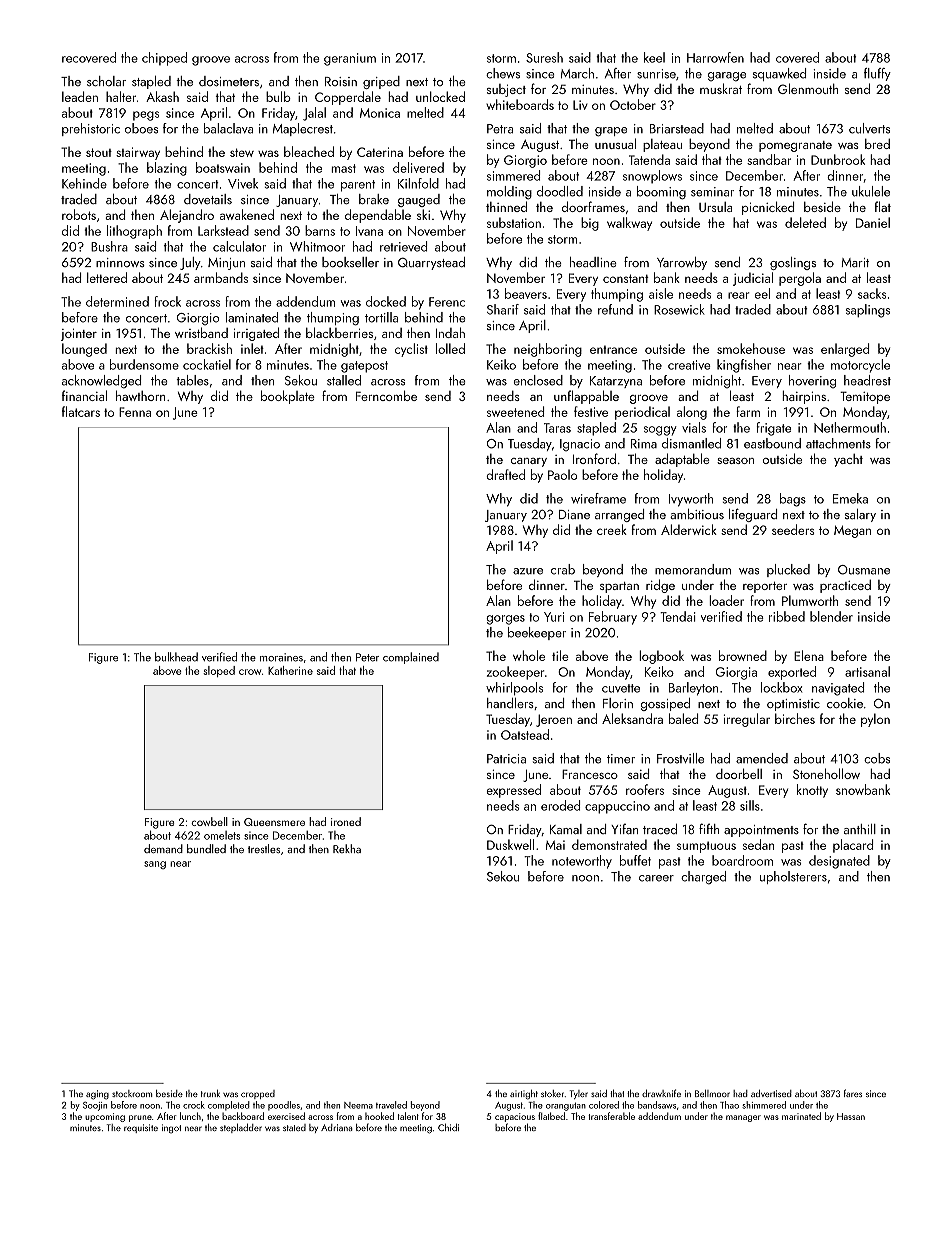 This screenshot has height=1233, width=952. What do you see at coordinates (515, 411) in the screenshot?
I see `sweetened` at bounding box center [515, 411].
